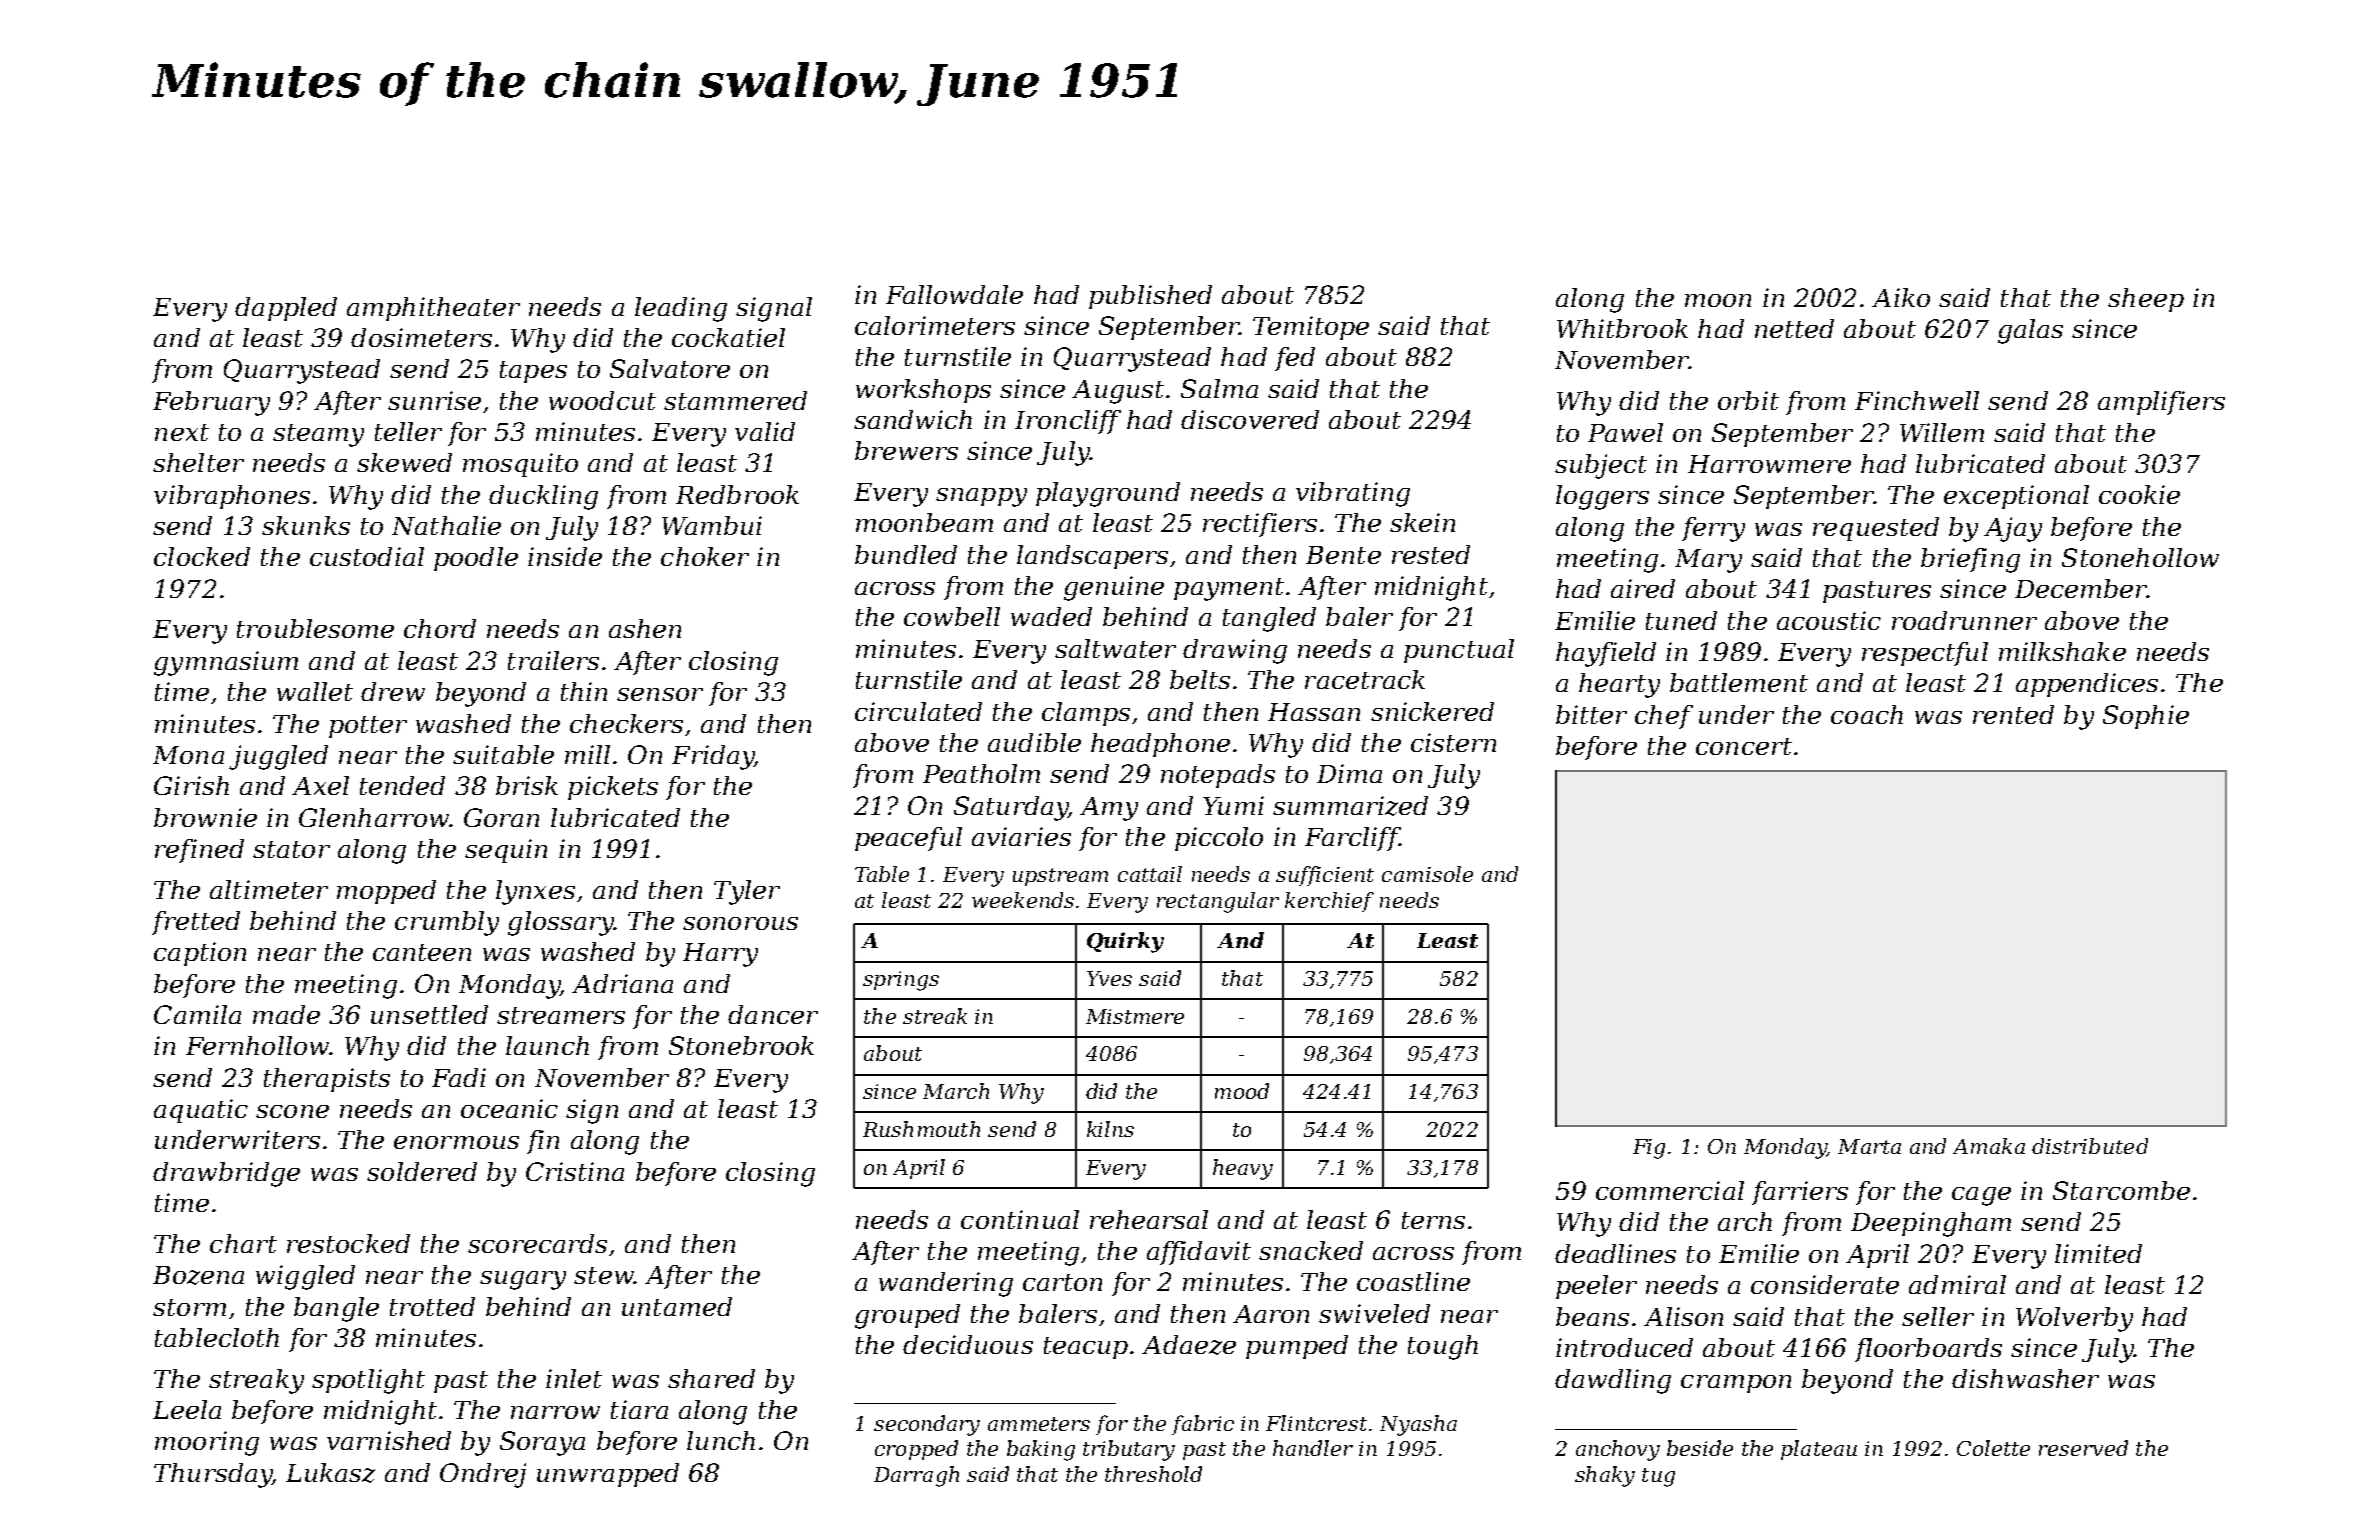 The width and height of the page is (2380, 1540). What do you see at coordinates (2146, 300) in the page?
I see `sheep` at bounding box center [2146, 300].
